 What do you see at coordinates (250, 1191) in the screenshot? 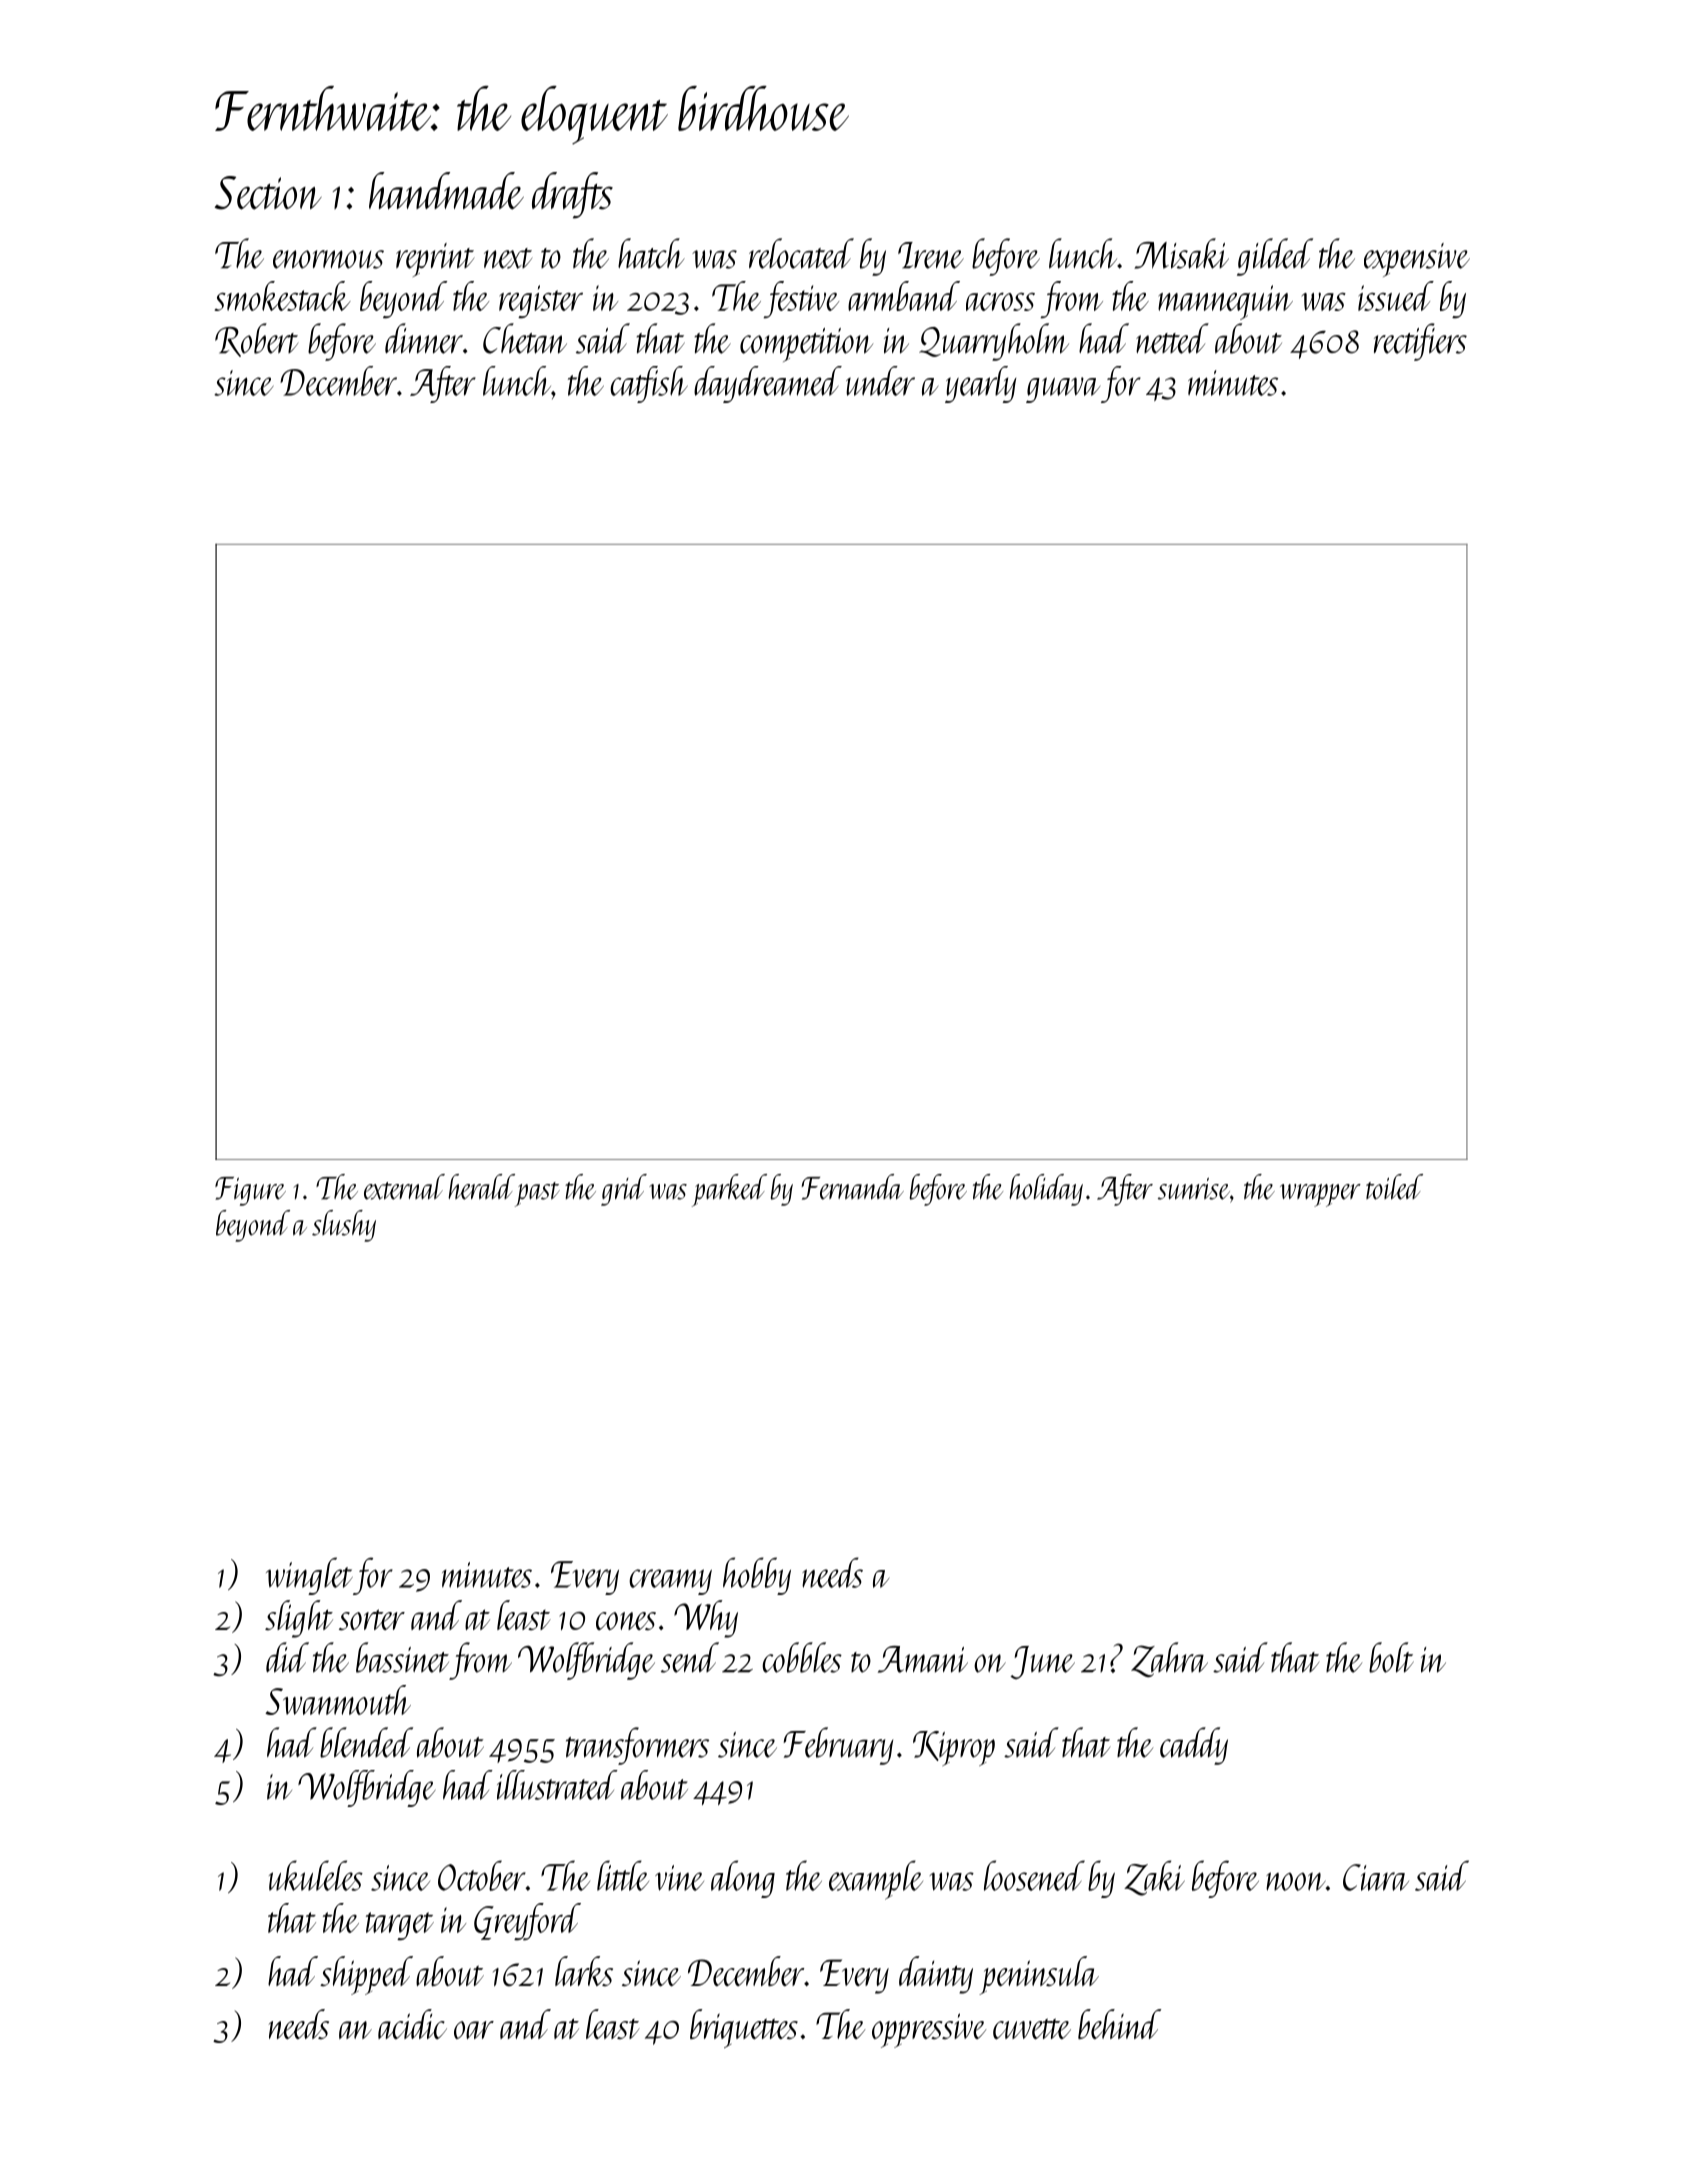
I see `Figure` at bounding box center [250, 1191].
